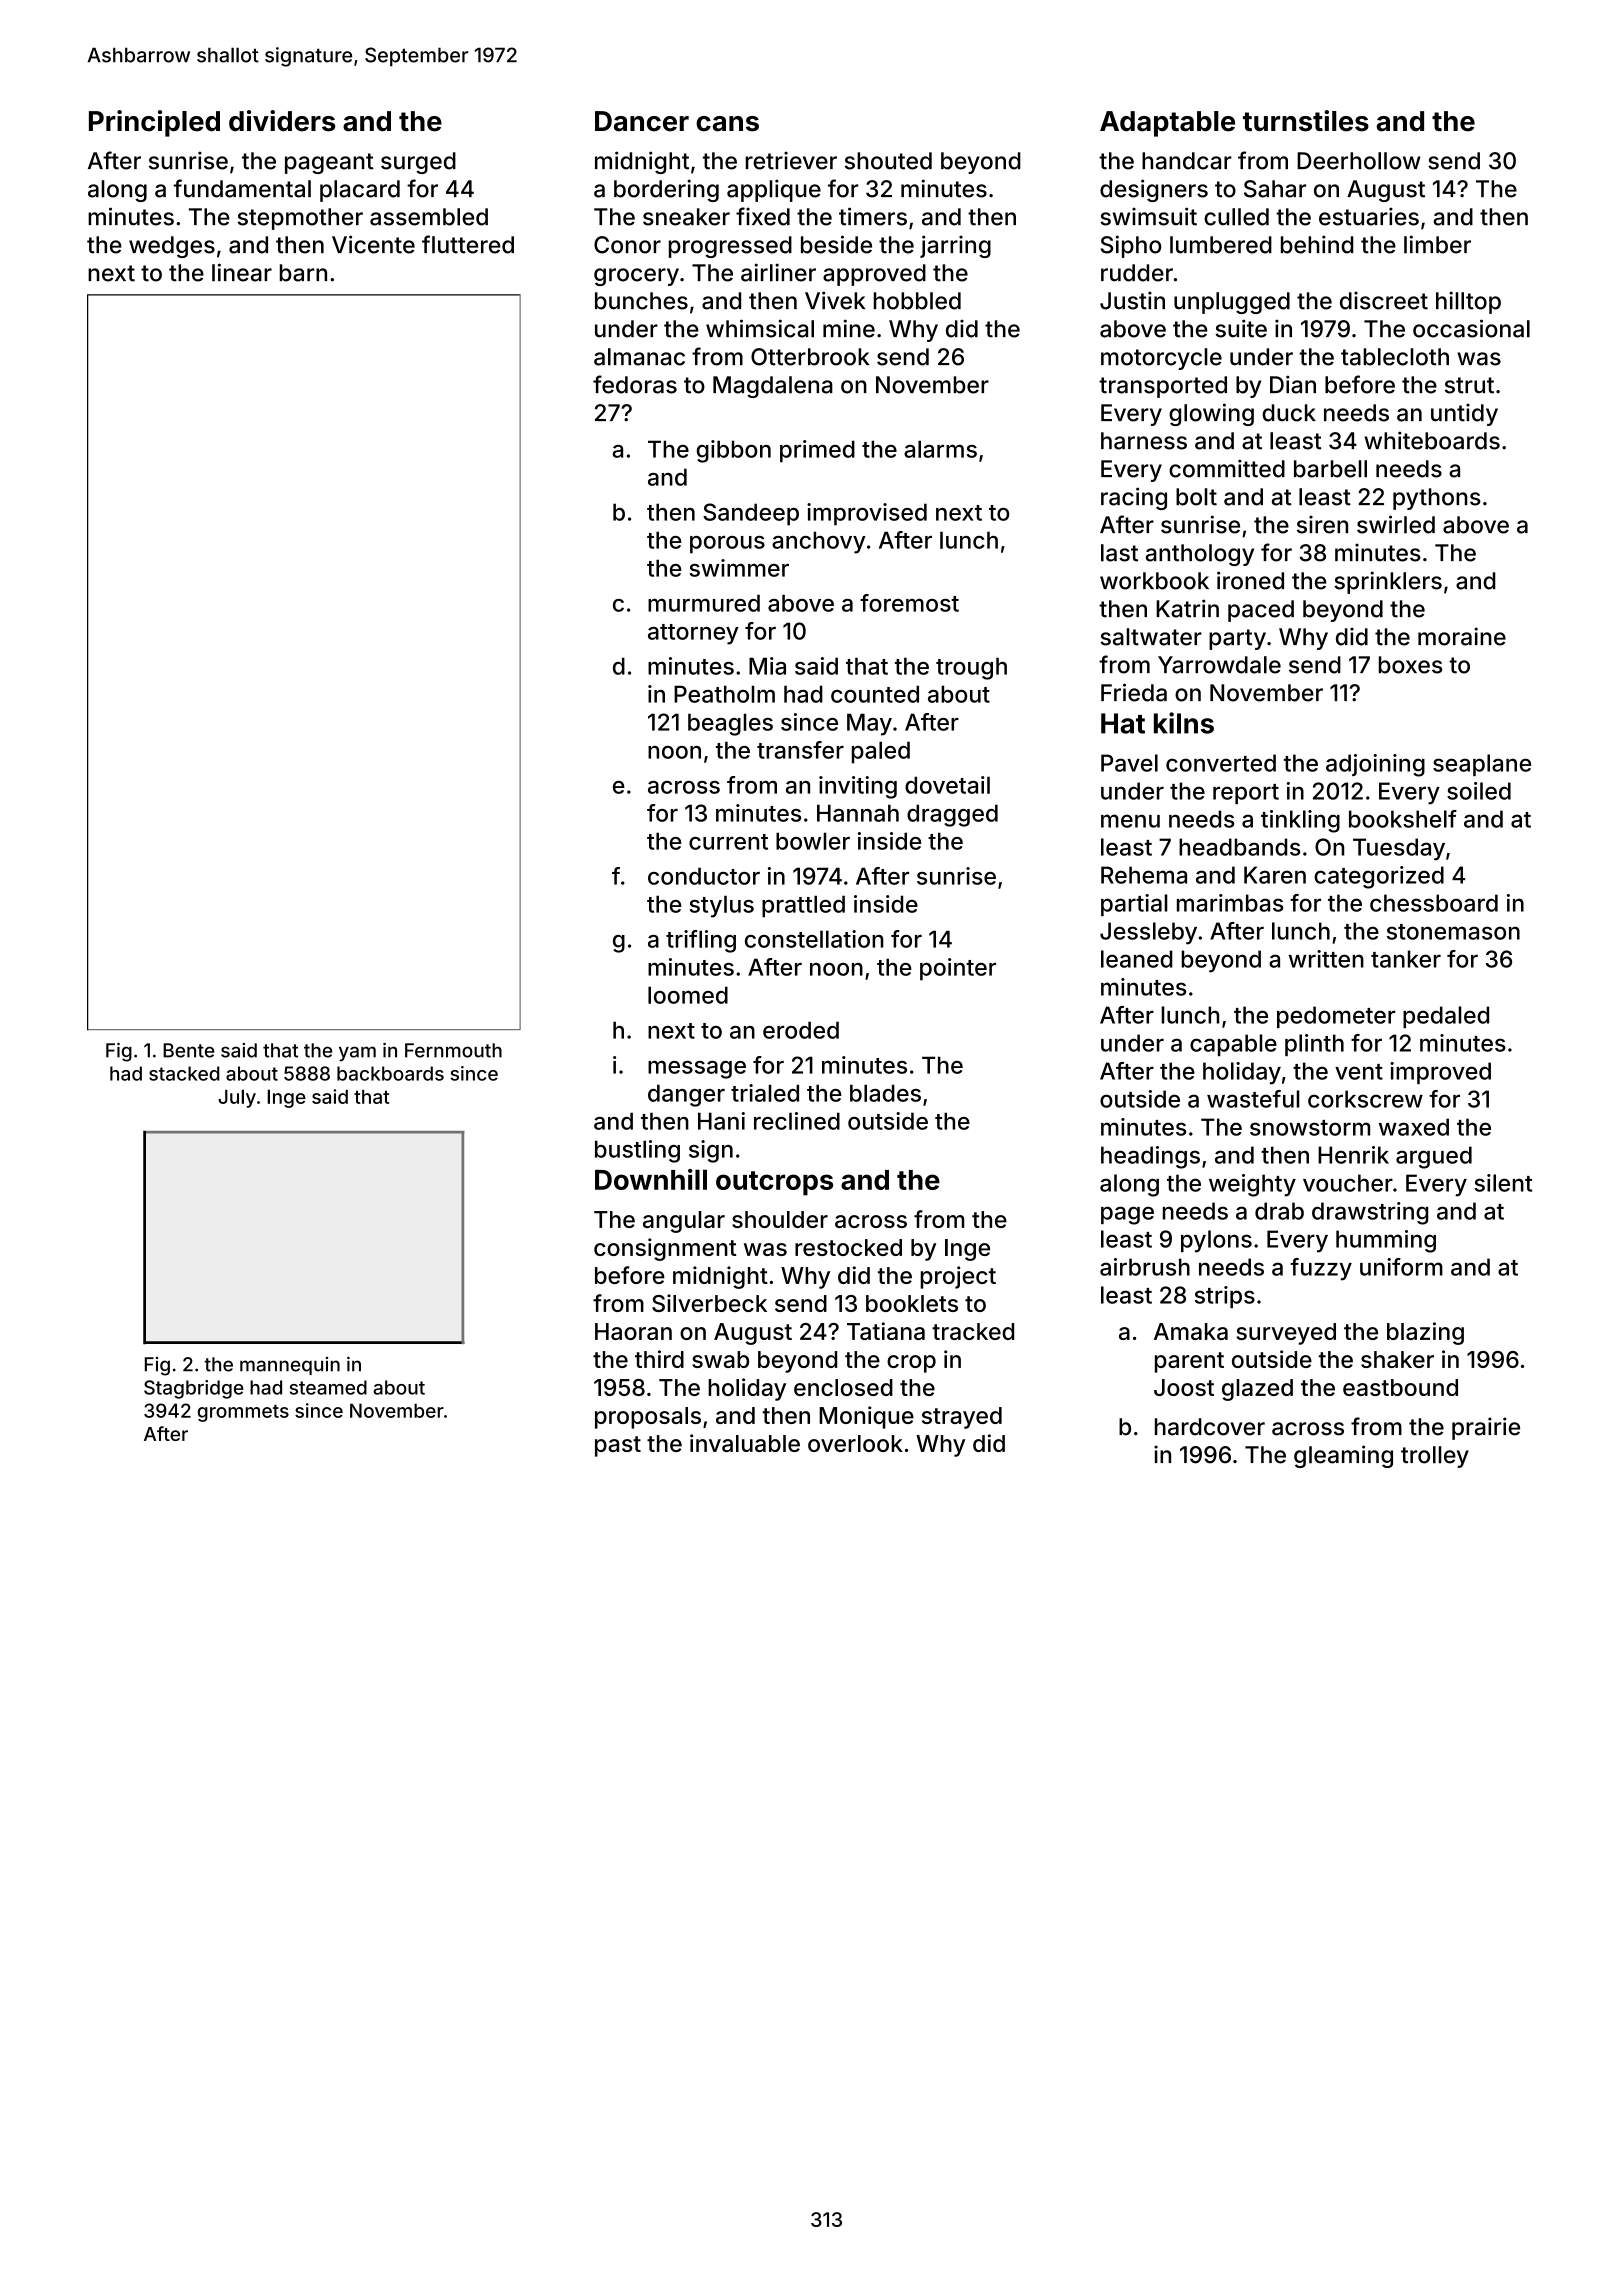 The image size is (1620, 2292). Describe the element at coordinates (639, 357) in the page. I see `almanac` at that location.
